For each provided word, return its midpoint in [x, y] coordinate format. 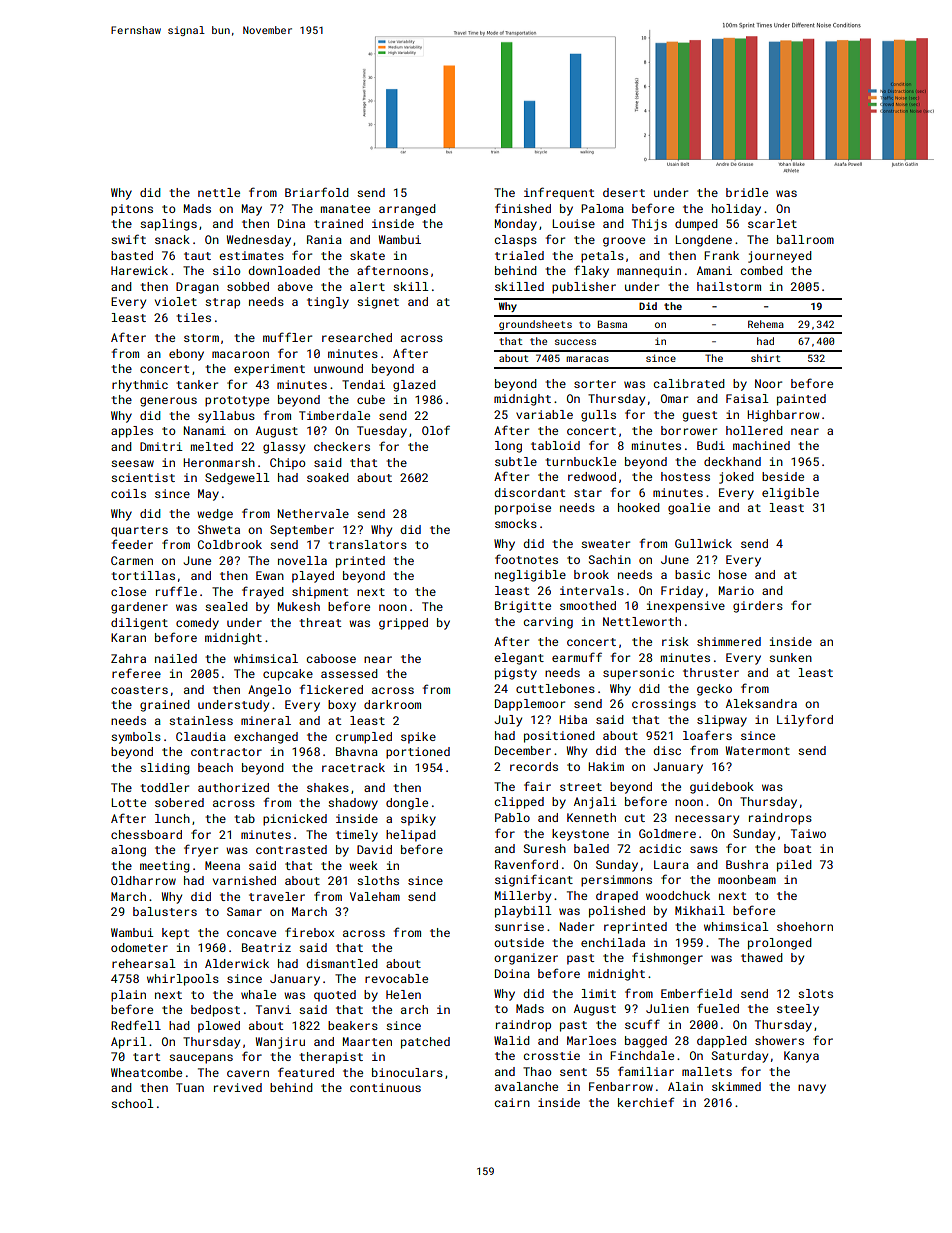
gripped [403, 624]
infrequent [559, 193]
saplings [168, 225]
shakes [328, 787]
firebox [309, 932]
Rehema [766, 324]
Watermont [758, 750]
